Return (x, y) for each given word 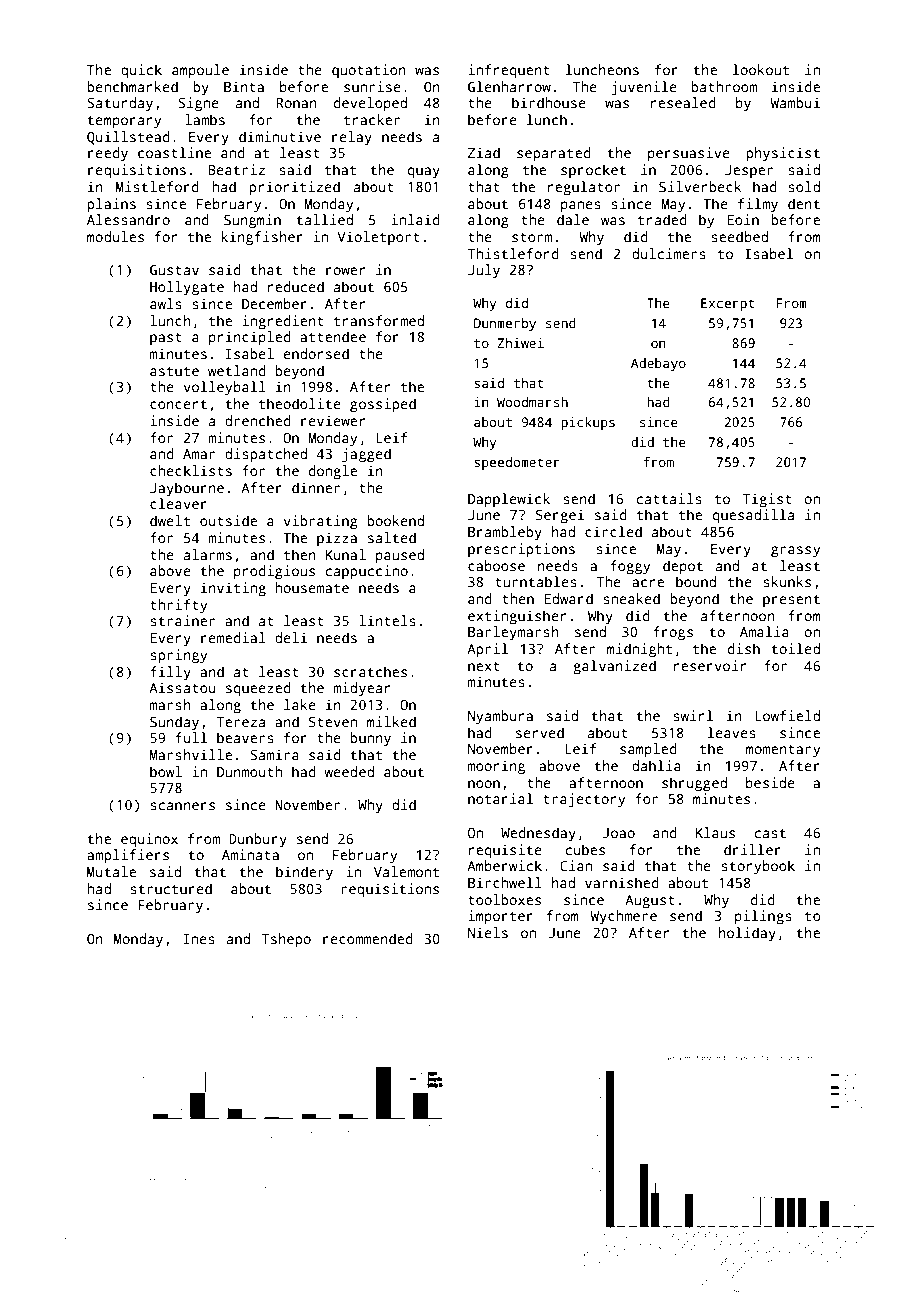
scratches (370, 671)
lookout (761, 69)
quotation (369, 71)
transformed (379, 320)
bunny (370, 739)
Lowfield (787, 715)
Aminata (250, 854)
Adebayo (658, 364)
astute (174, 371)
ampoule (200, 71)
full (191, 737)
